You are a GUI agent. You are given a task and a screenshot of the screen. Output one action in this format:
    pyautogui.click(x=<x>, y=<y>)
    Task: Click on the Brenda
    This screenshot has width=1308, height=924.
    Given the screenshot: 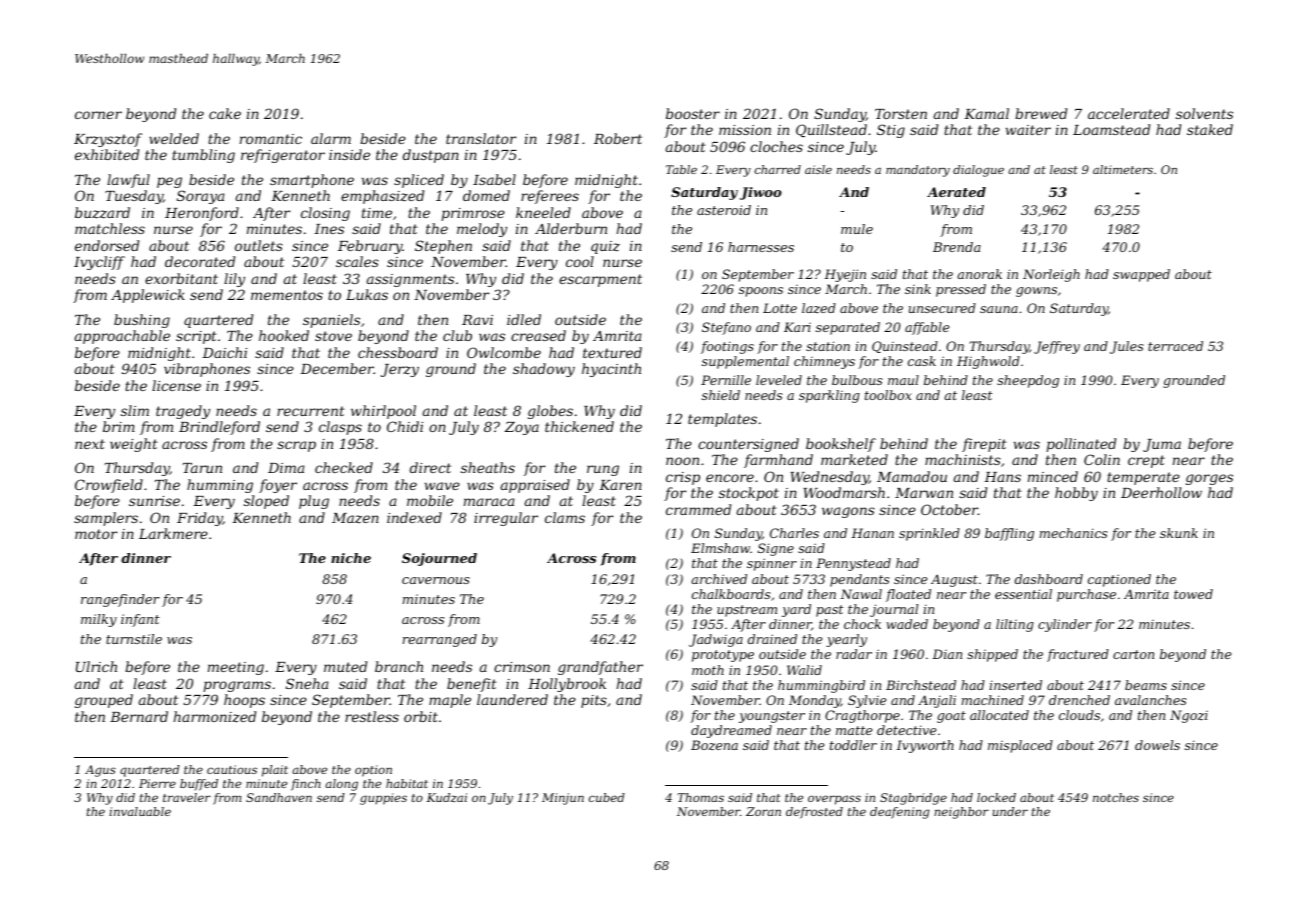 What is the action you would take?
    pyautogui.click(x=957, y=247)
